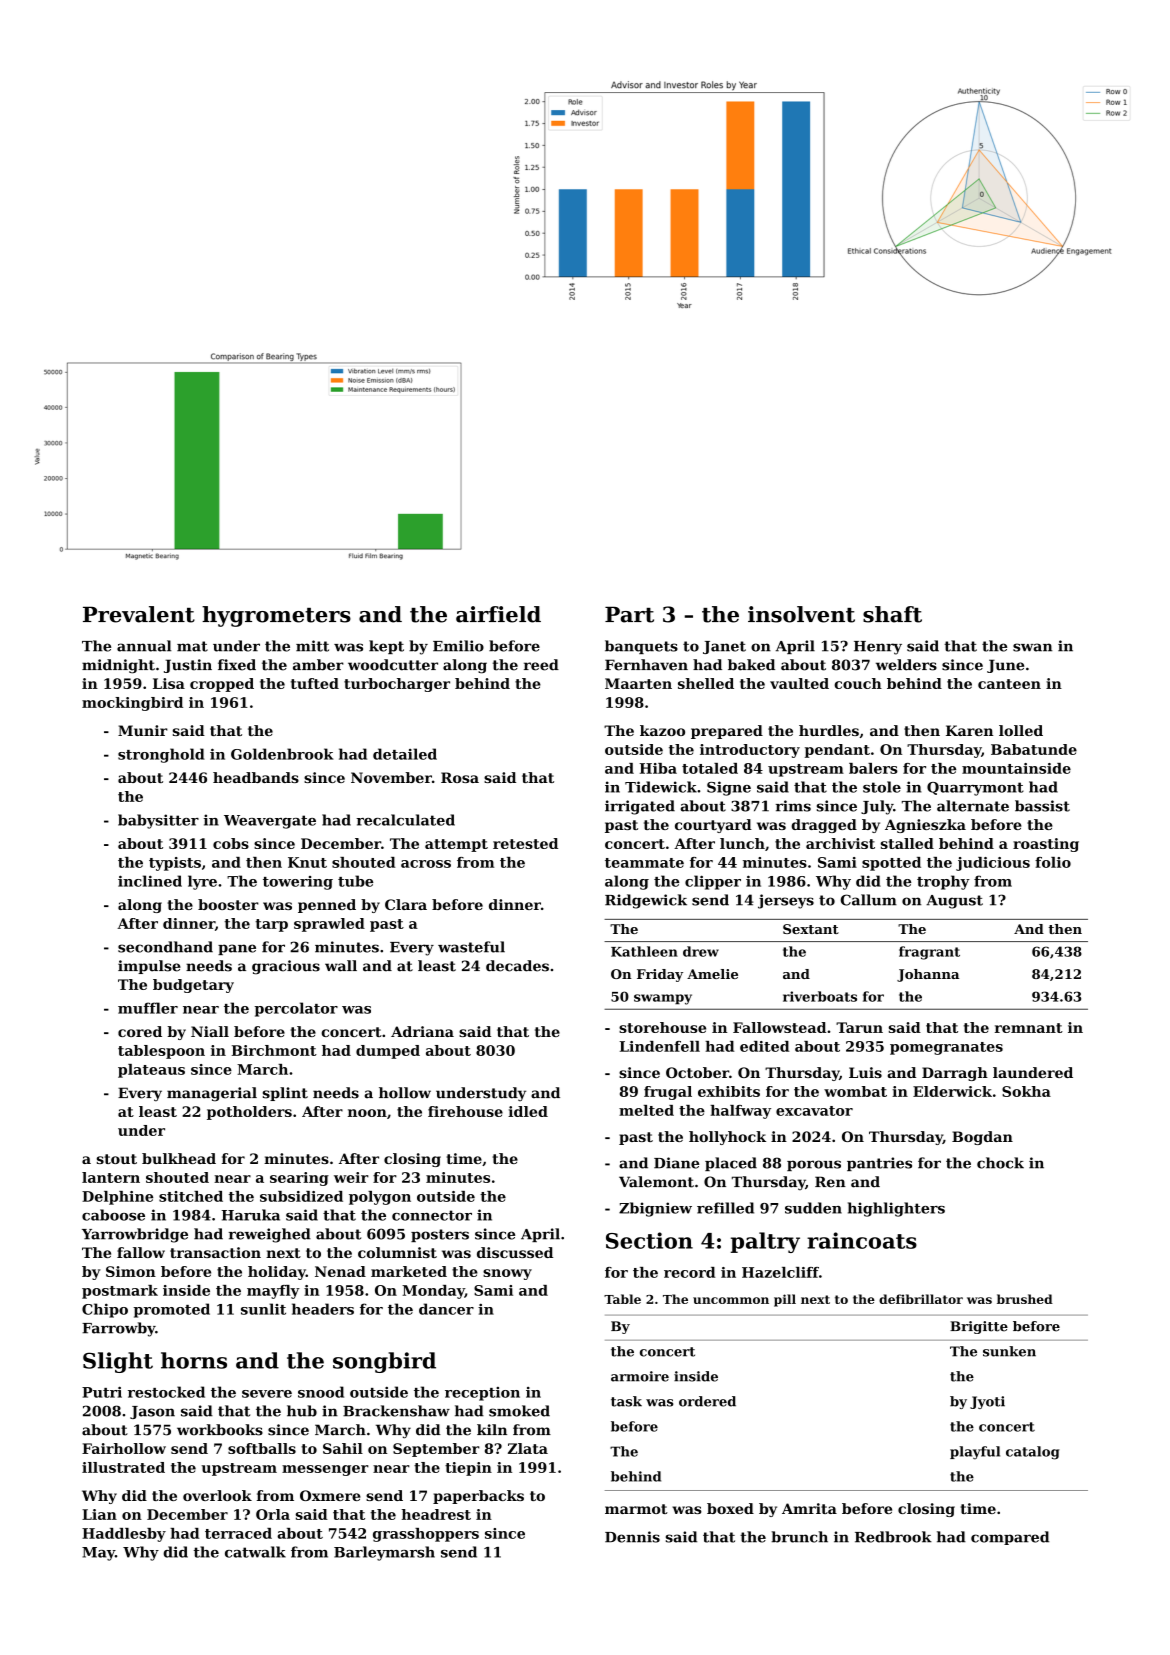  What do you see at coordinates (1046, 845) in the screenshot?
I see `roasting` at bounding box center [1046, 845].
